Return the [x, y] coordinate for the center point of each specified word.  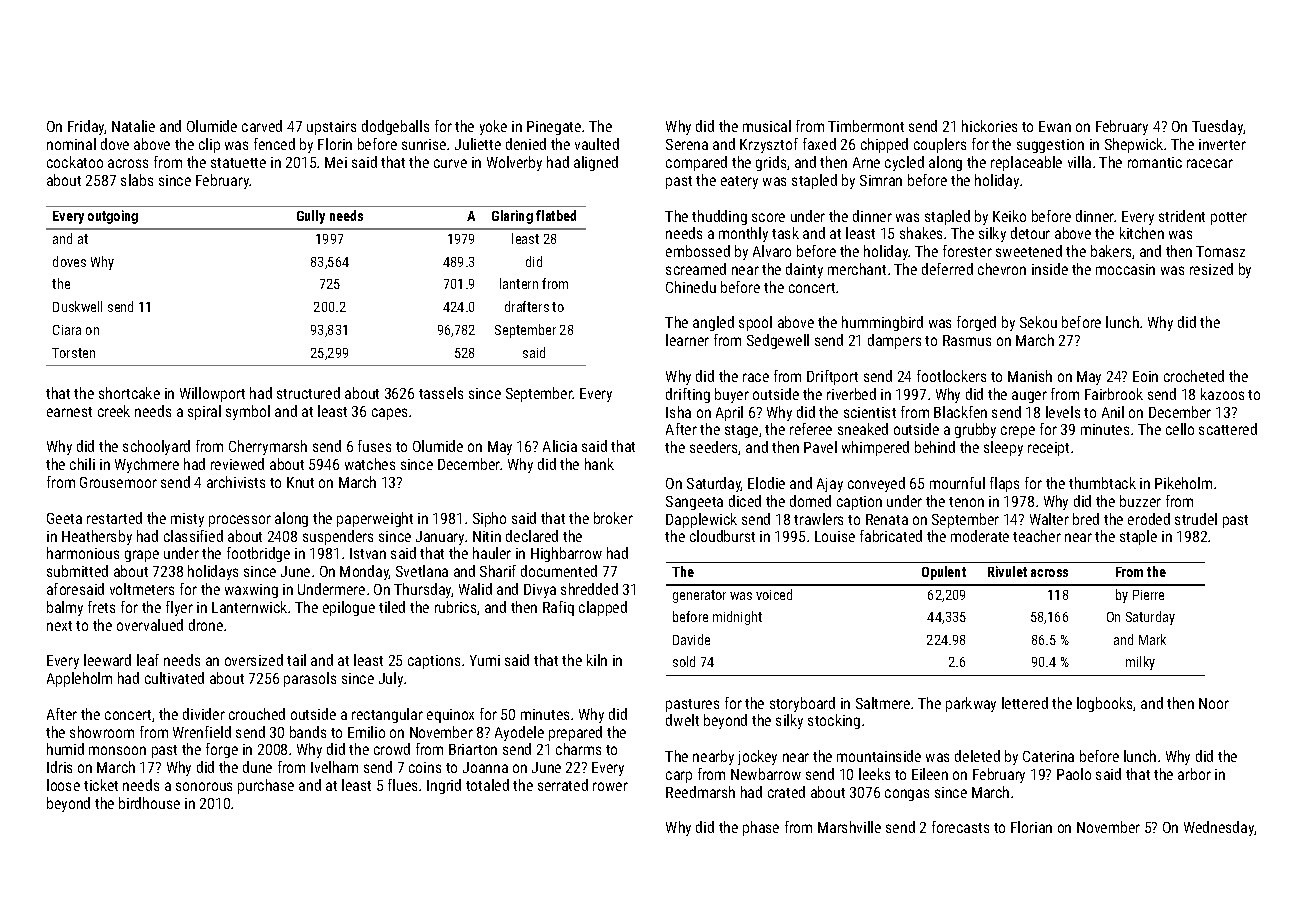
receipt [1048, 449]
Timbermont [866, 126]
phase [761, 828]
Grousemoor [118, 482]
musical [767, 126]
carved [262, 126]
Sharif [498, 571]
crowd [392, 749]
